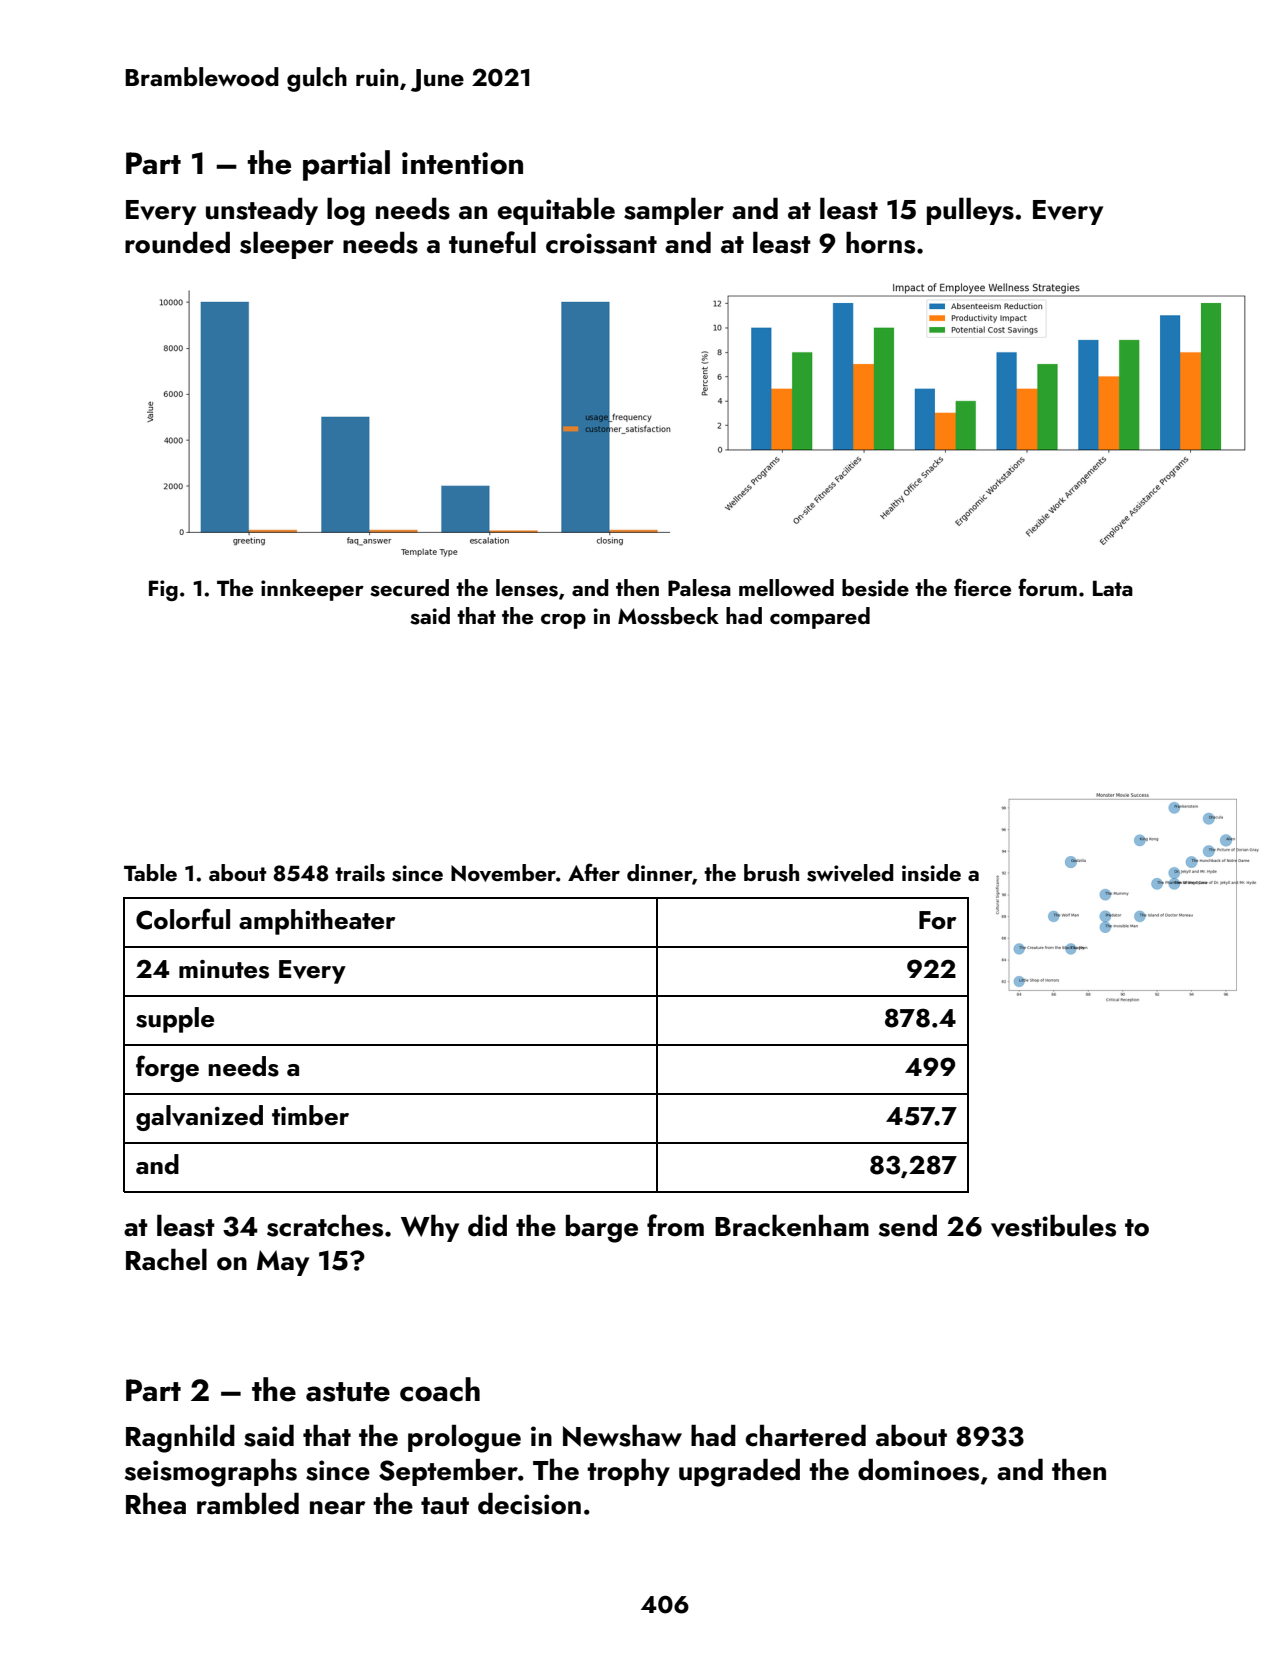  What do you see at coordinates (982, 587) in the screenshot?
I see `fierce` at bounding box center [982, 587].
